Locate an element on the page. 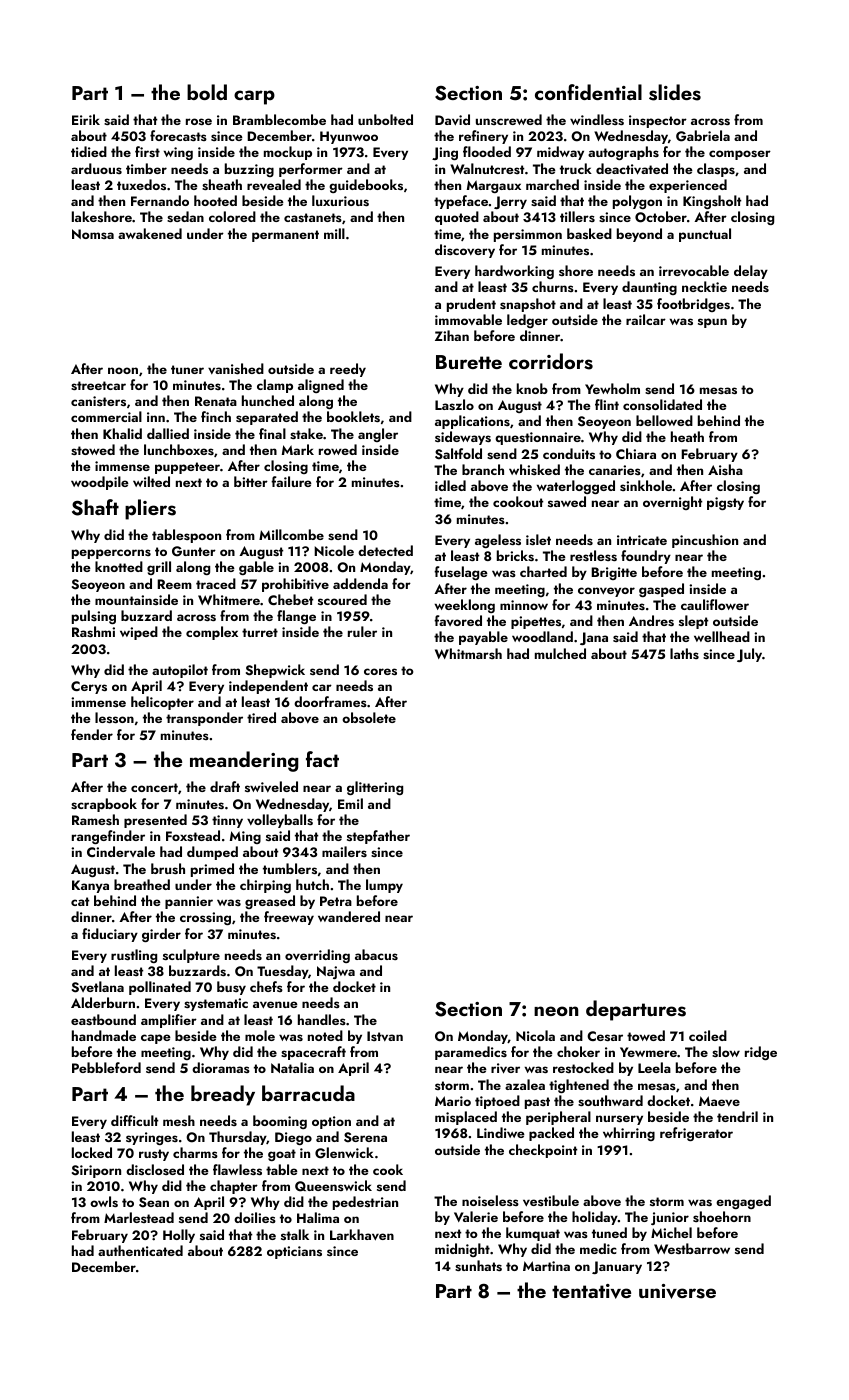 Image resolution: width=849 pixels, height=1400 pixels. rangefinder is located at coordinates (108, 837).
